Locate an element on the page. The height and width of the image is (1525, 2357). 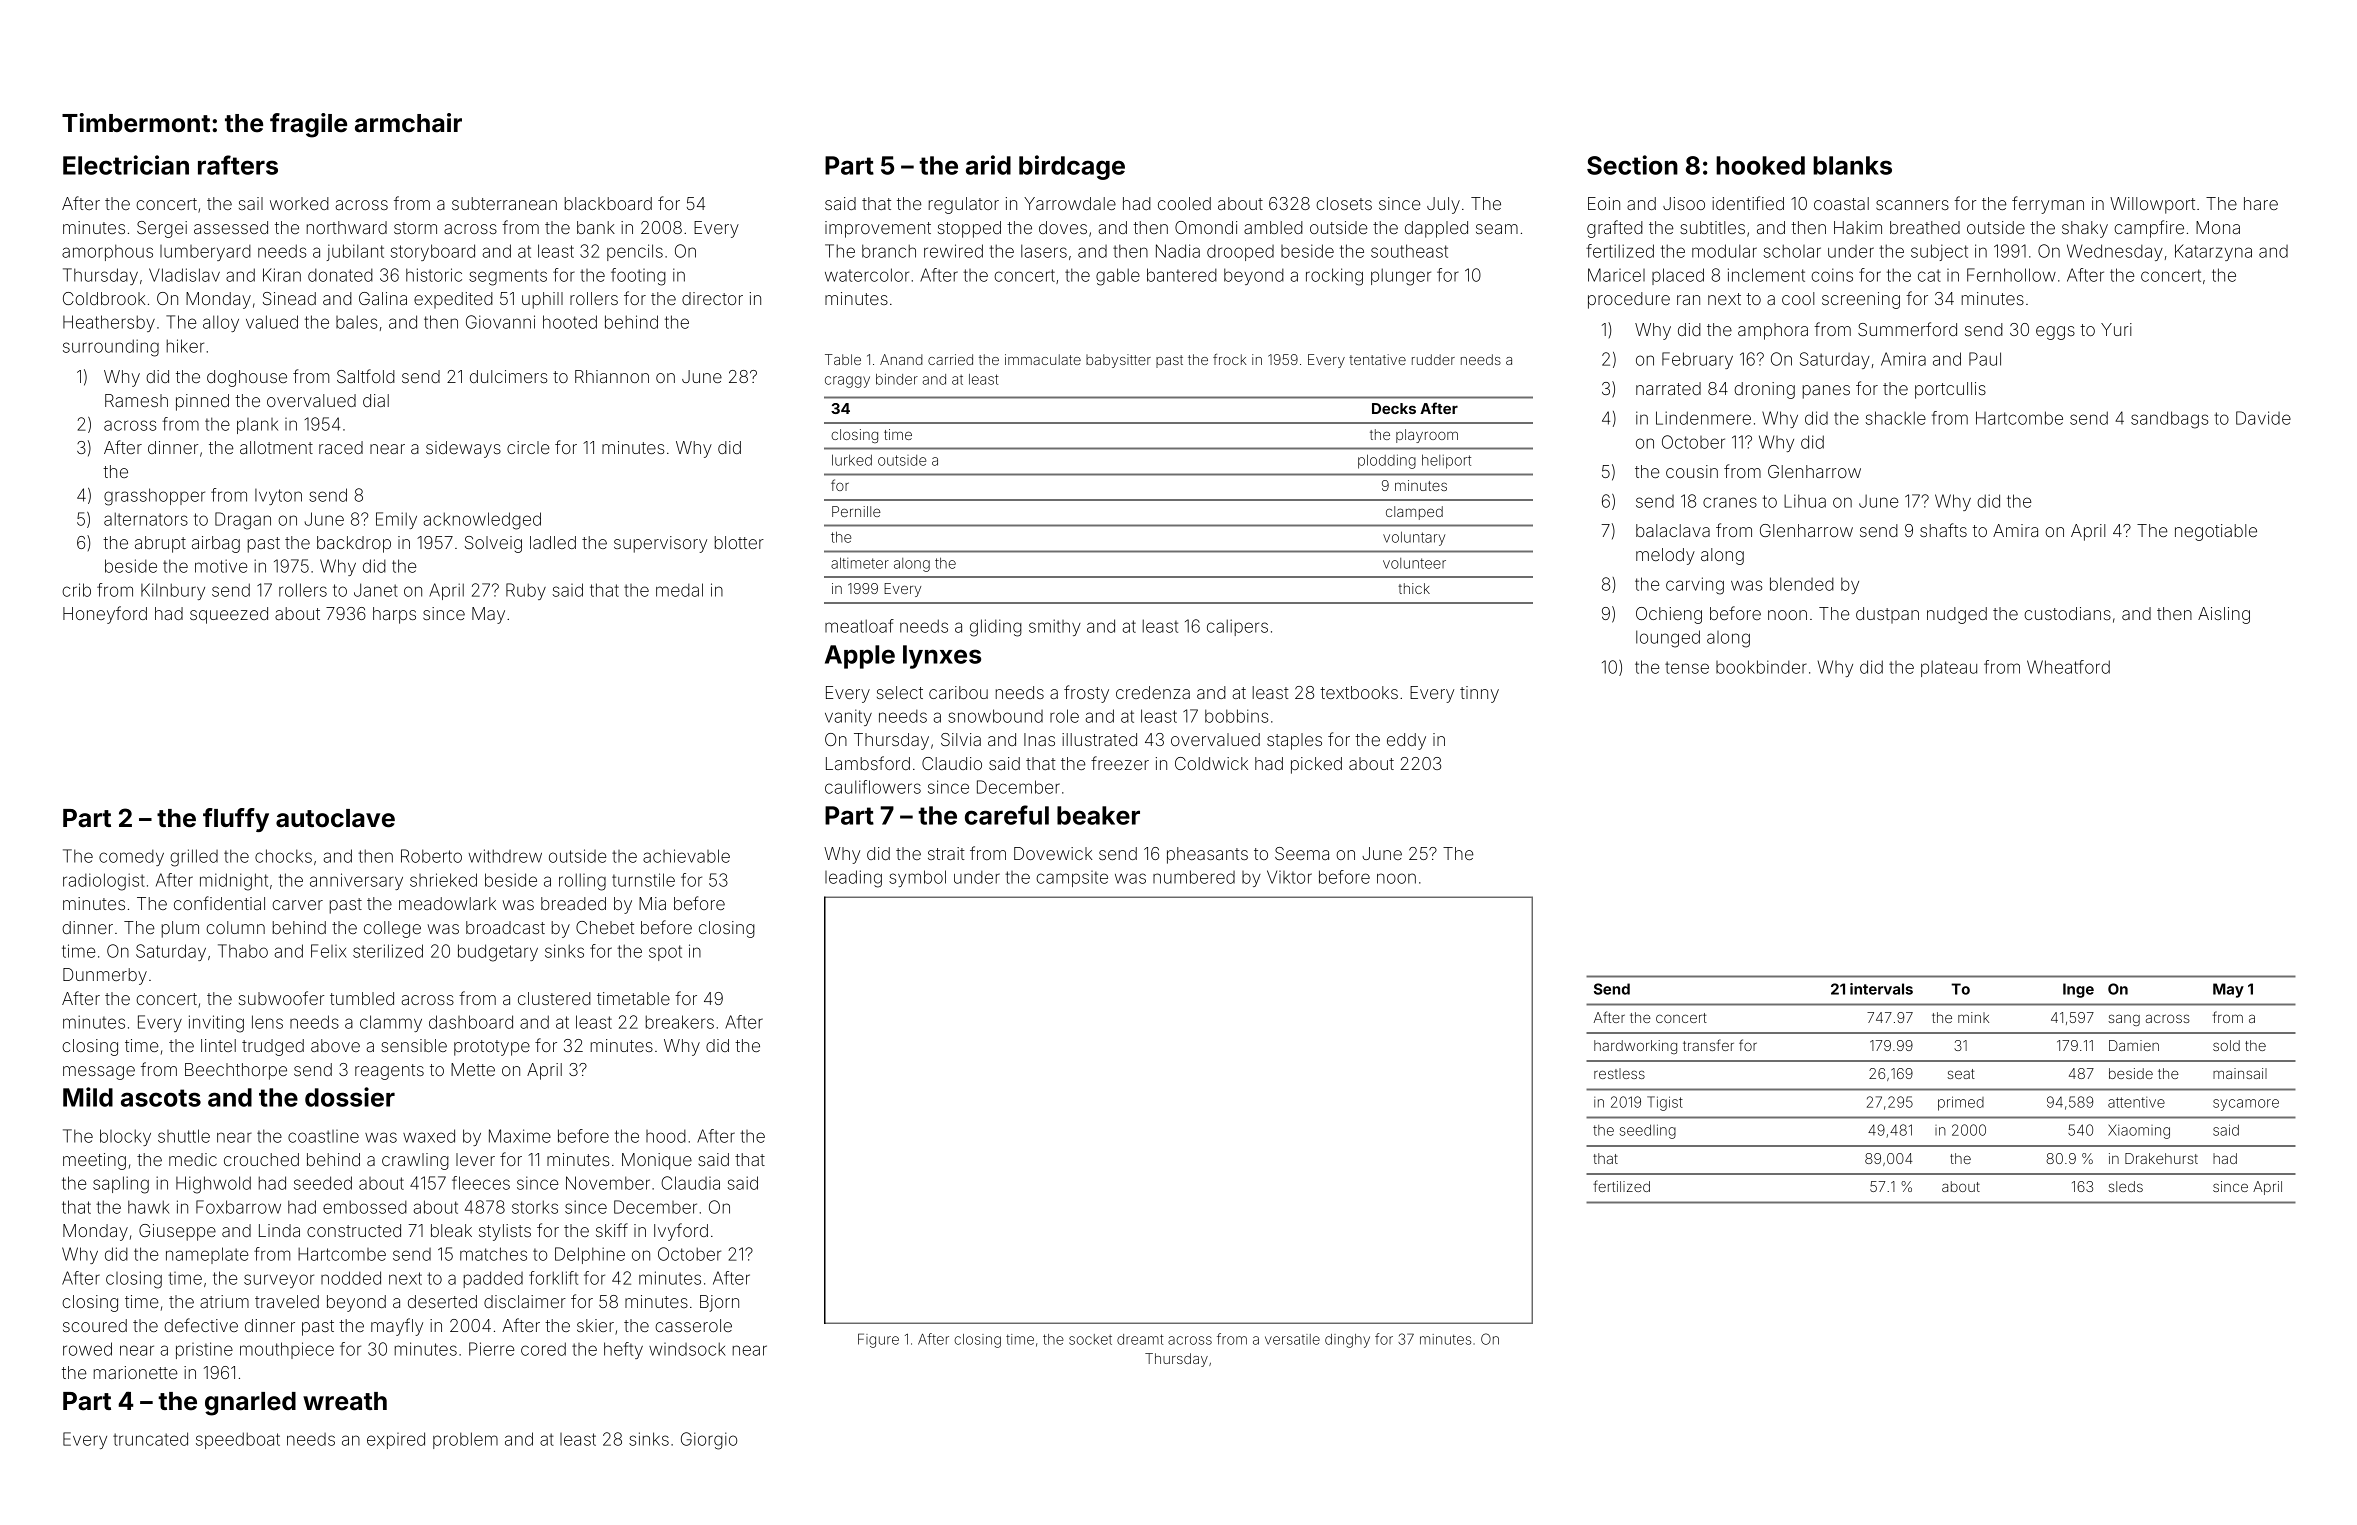
inclement is located at coordinates (1766, 275).
